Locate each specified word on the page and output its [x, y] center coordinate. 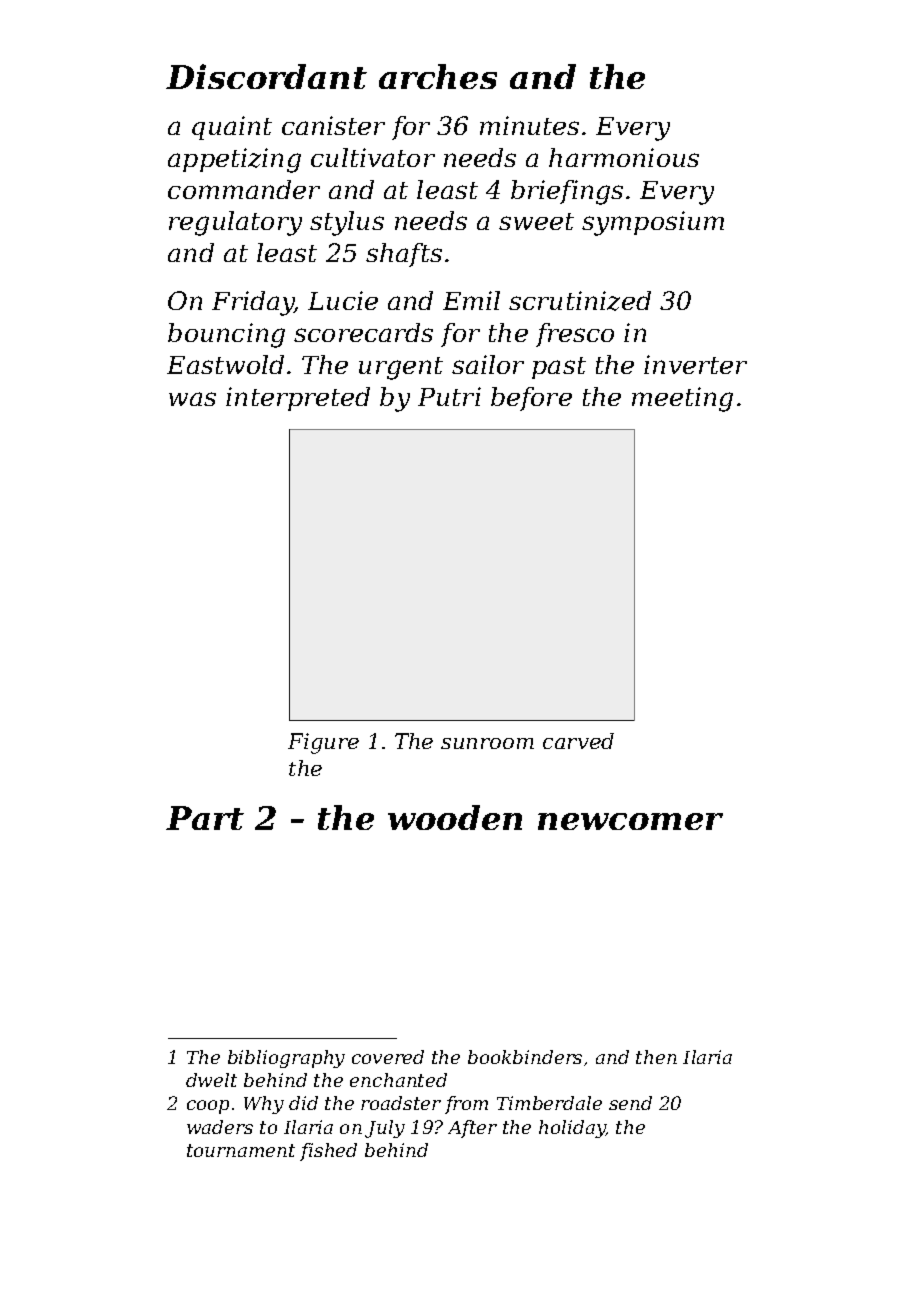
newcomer [630, 821]
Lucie [343, 300]
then [656, 1057]
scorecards [363, 332]
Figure [323, 743]
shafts [404, 255]
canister [333, 125]
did [303, 1103]
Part [205, 818]
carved [578, 741]
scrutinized [580, 301]
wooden [455, 817]
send [630, 1103]
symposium [653, 223]
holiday [572, 1129]
